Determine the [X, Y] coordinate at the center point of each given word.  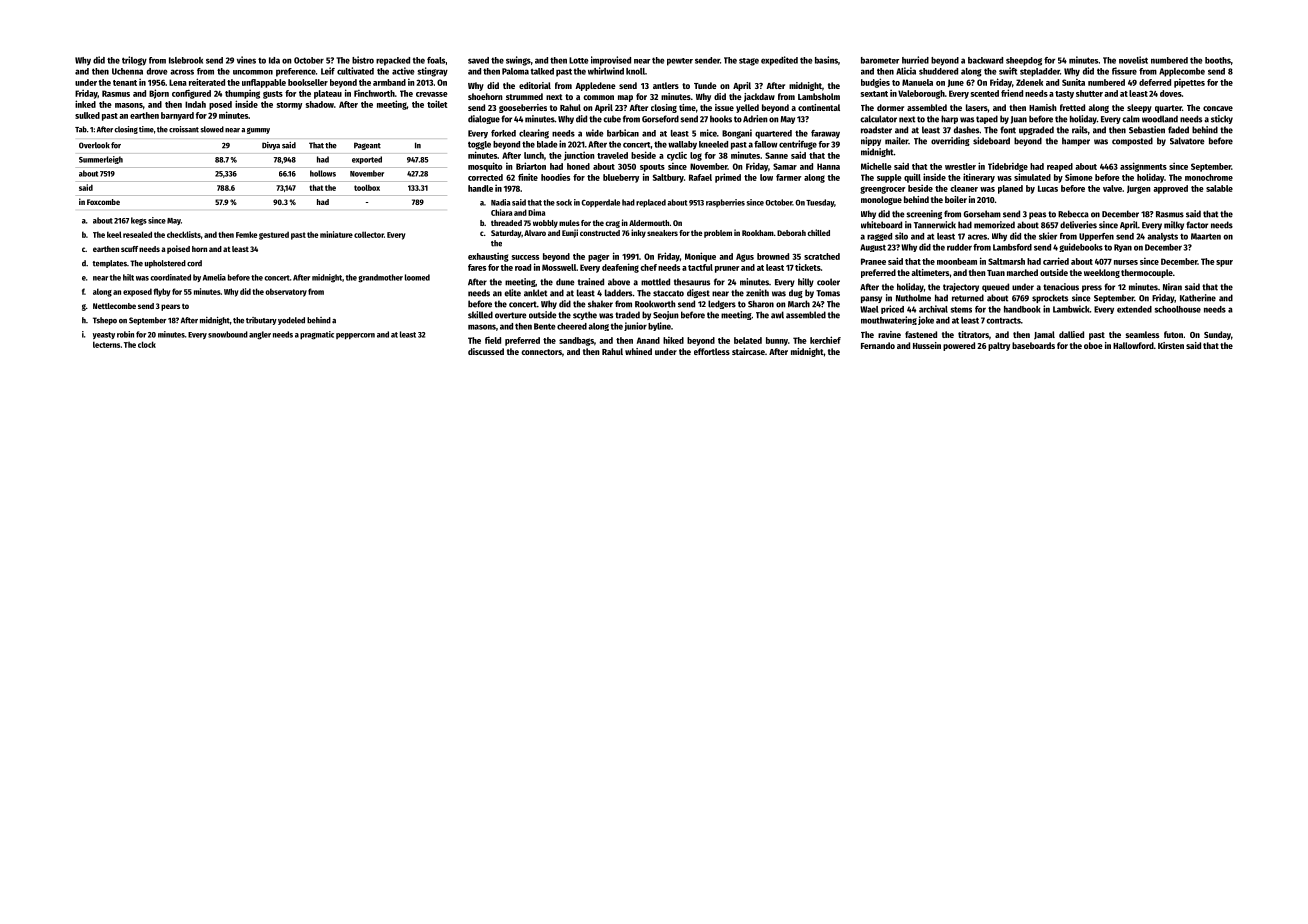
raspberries [725, 203]
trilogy [134, 61]
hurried [915, 60]
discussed [486, 351]
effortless [712, 351]
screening [924, 214]
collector [369, 234]
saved [478, 60]
